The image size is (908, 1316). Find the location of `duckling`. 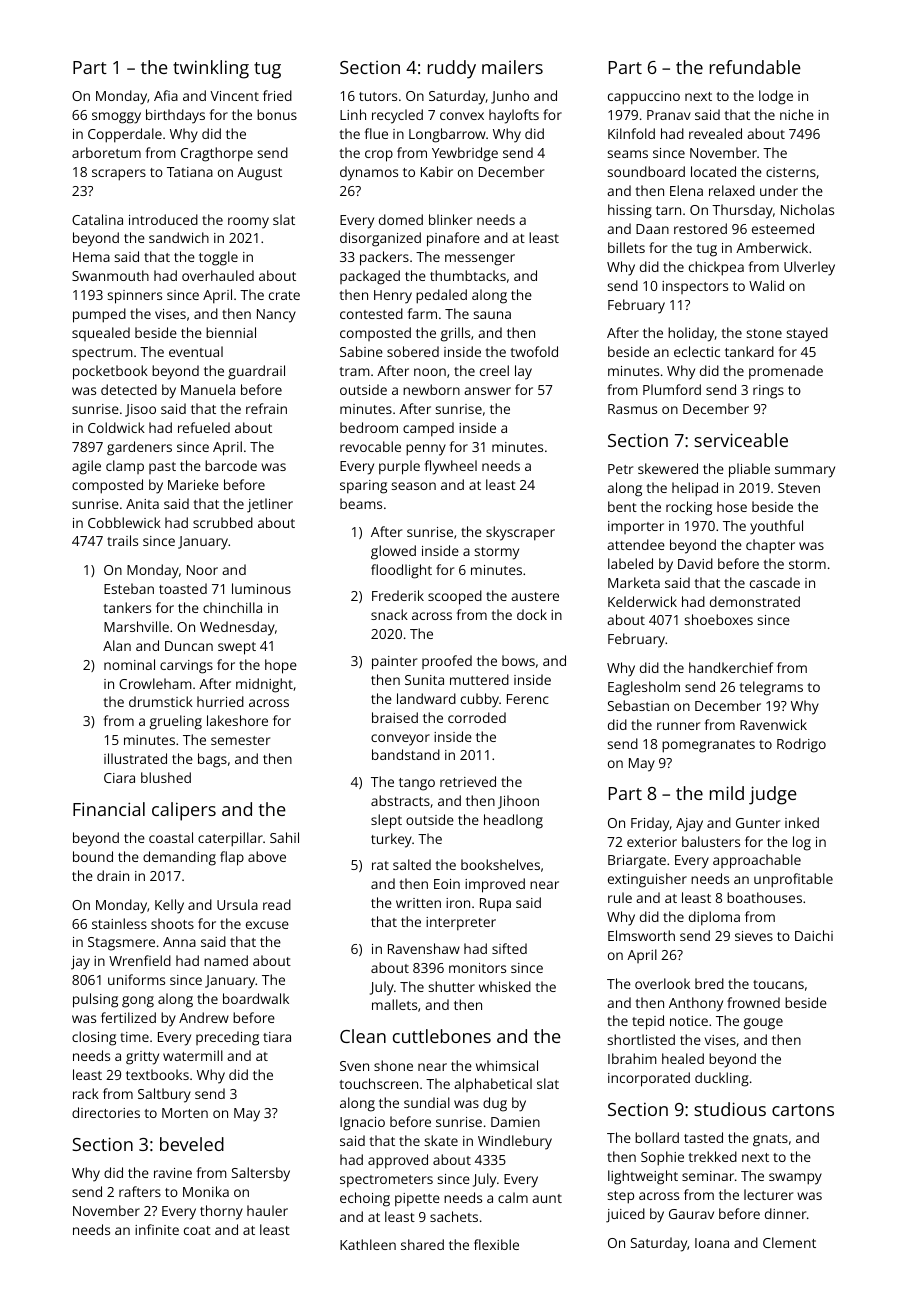

duckling is located at coordinates (722, 1079).
